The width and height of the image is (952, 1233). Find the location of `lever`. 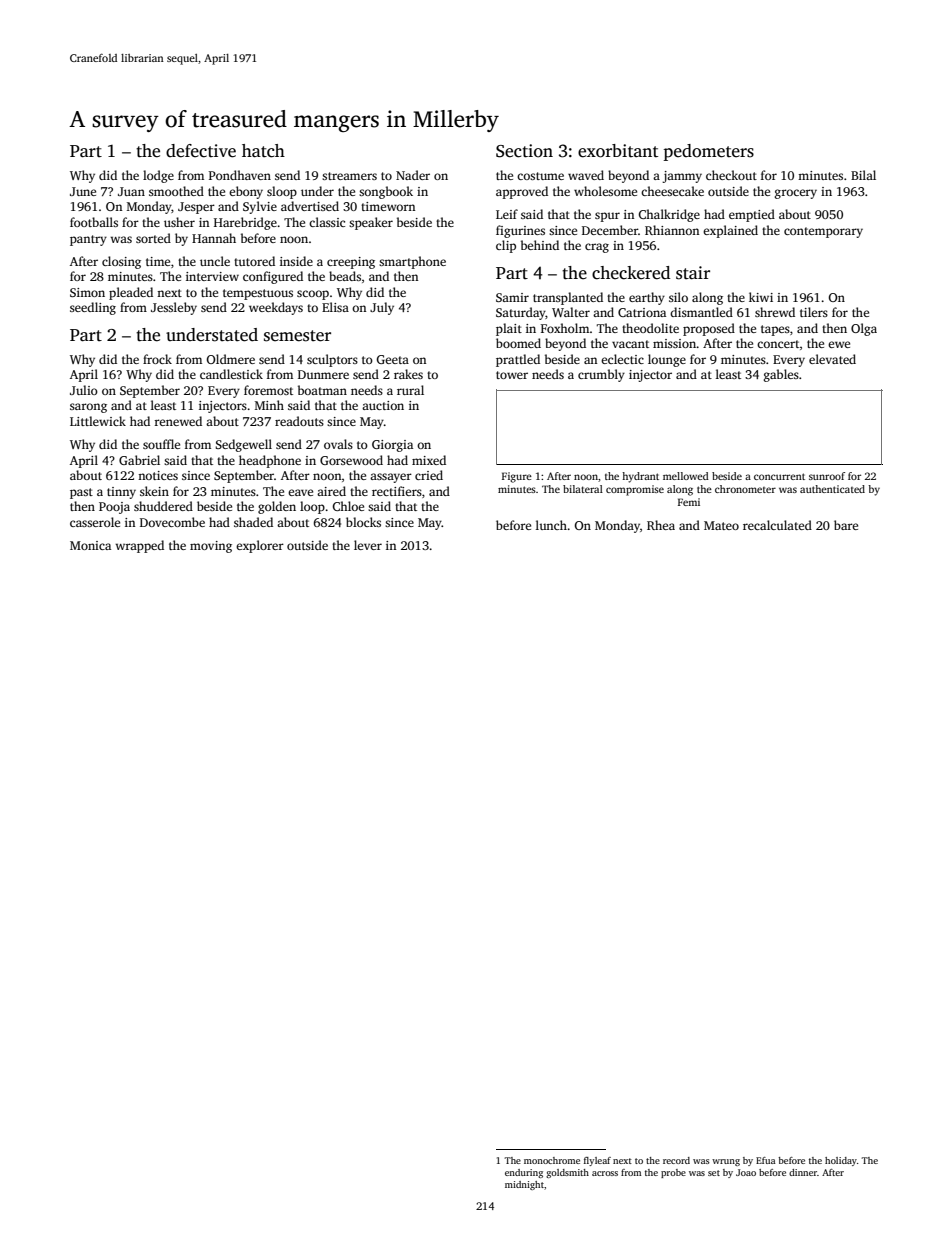

lever is located at coordinates (368, 545).
